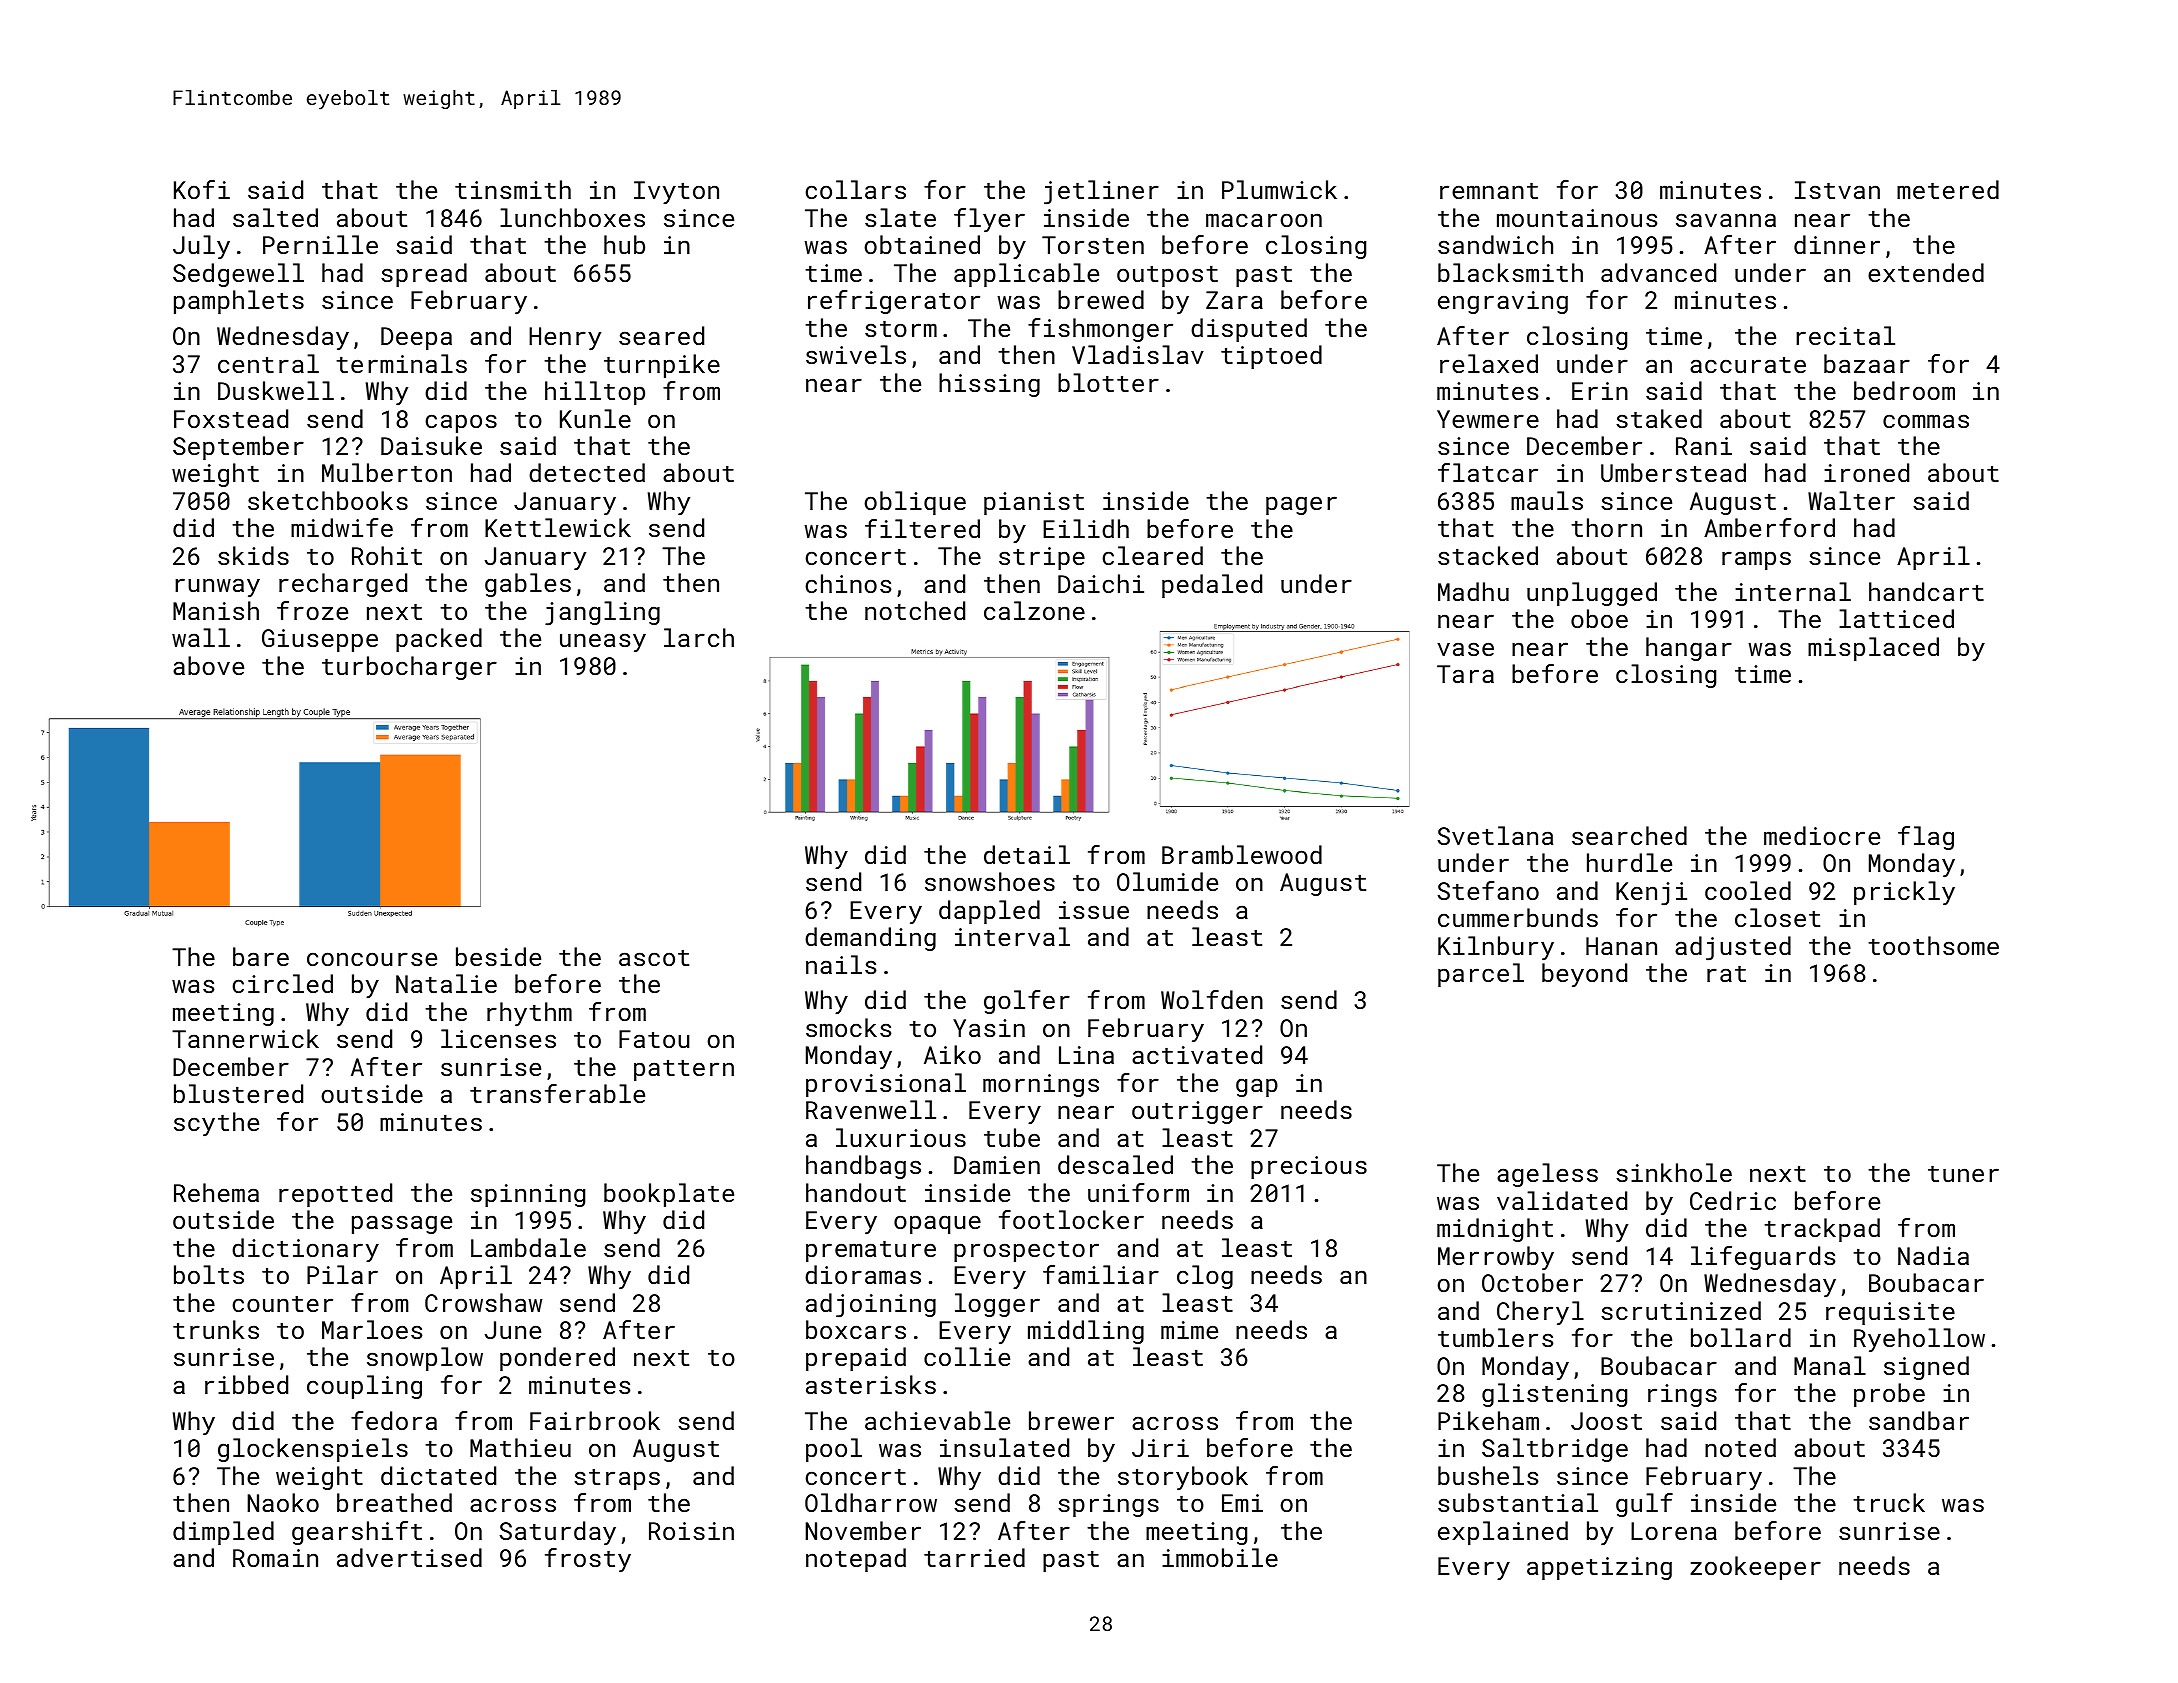  I want to click on swivels, so click(856, 354).
